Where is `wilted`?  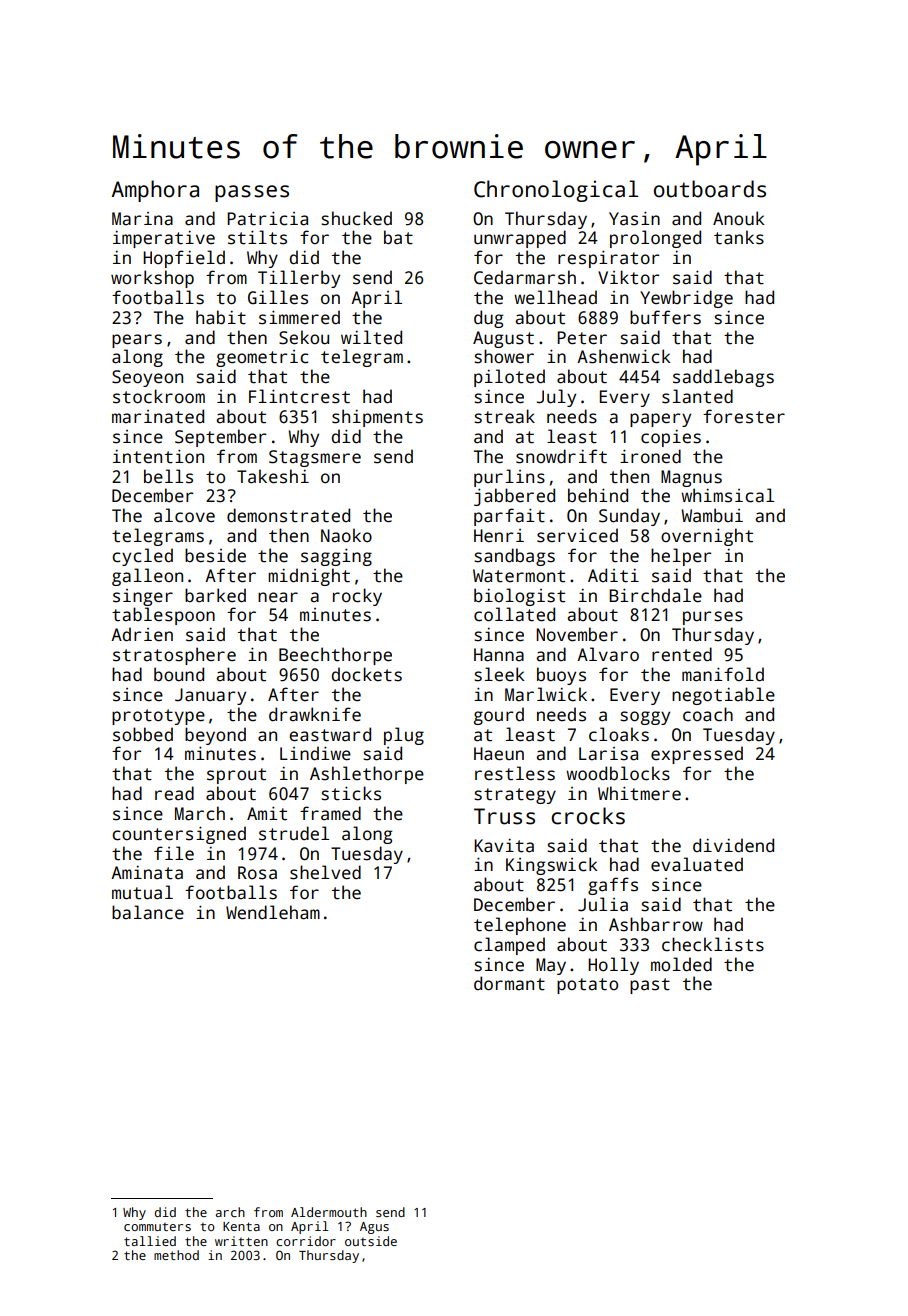 wilted is located at coordinates (371, 337).
